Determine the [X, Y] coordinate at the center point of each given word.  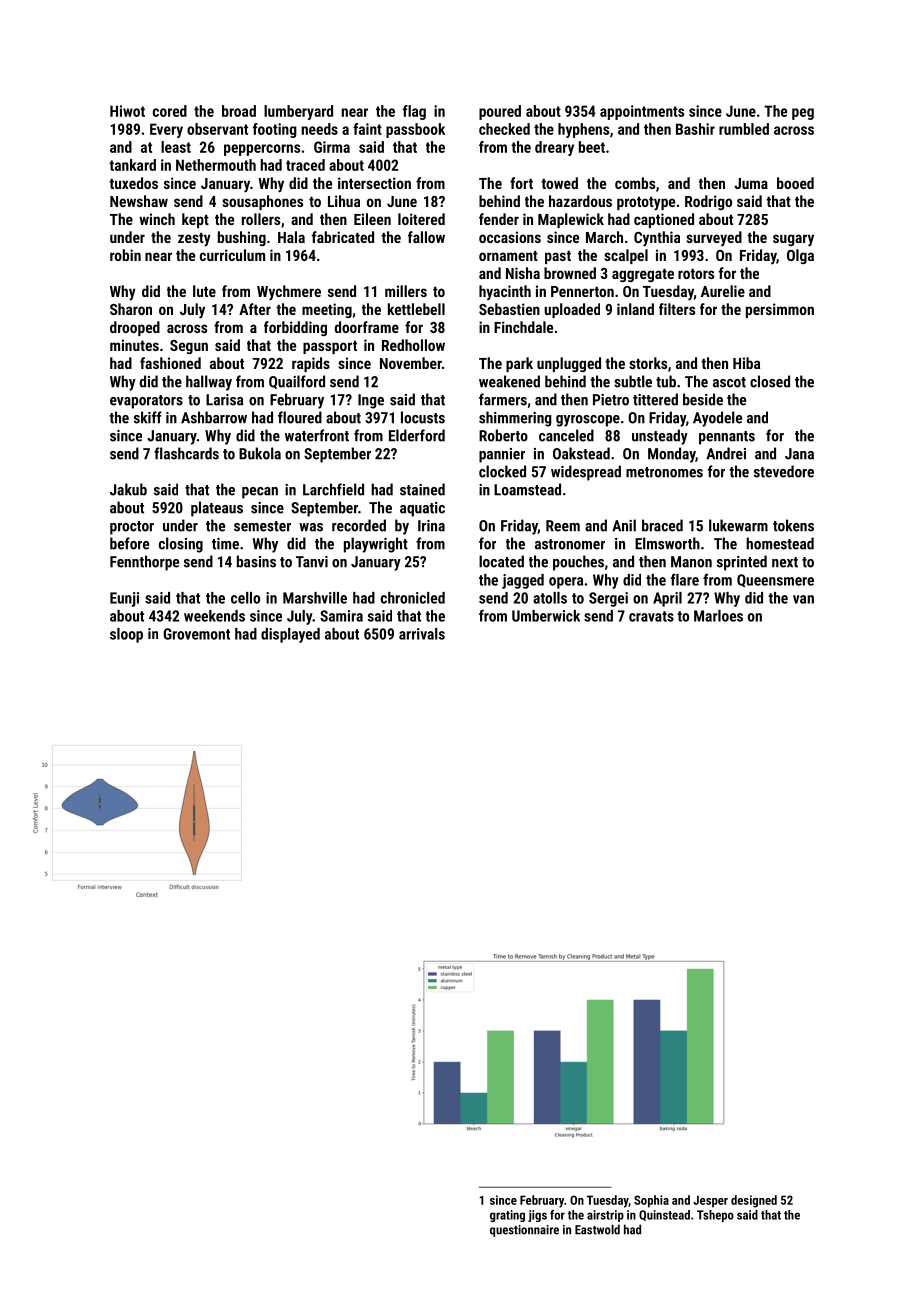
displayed [290, 635]
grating [507, 1216]
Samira [341, 616]
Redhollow [413, 345]
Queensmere [775, 580]
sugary [793, 240]
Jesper [710, 1201]
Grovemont [196, 634]
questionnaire [524, 1231]
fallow [426, 237]
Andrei [726, 453]
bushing [242, 238]
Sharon [131, 309]
